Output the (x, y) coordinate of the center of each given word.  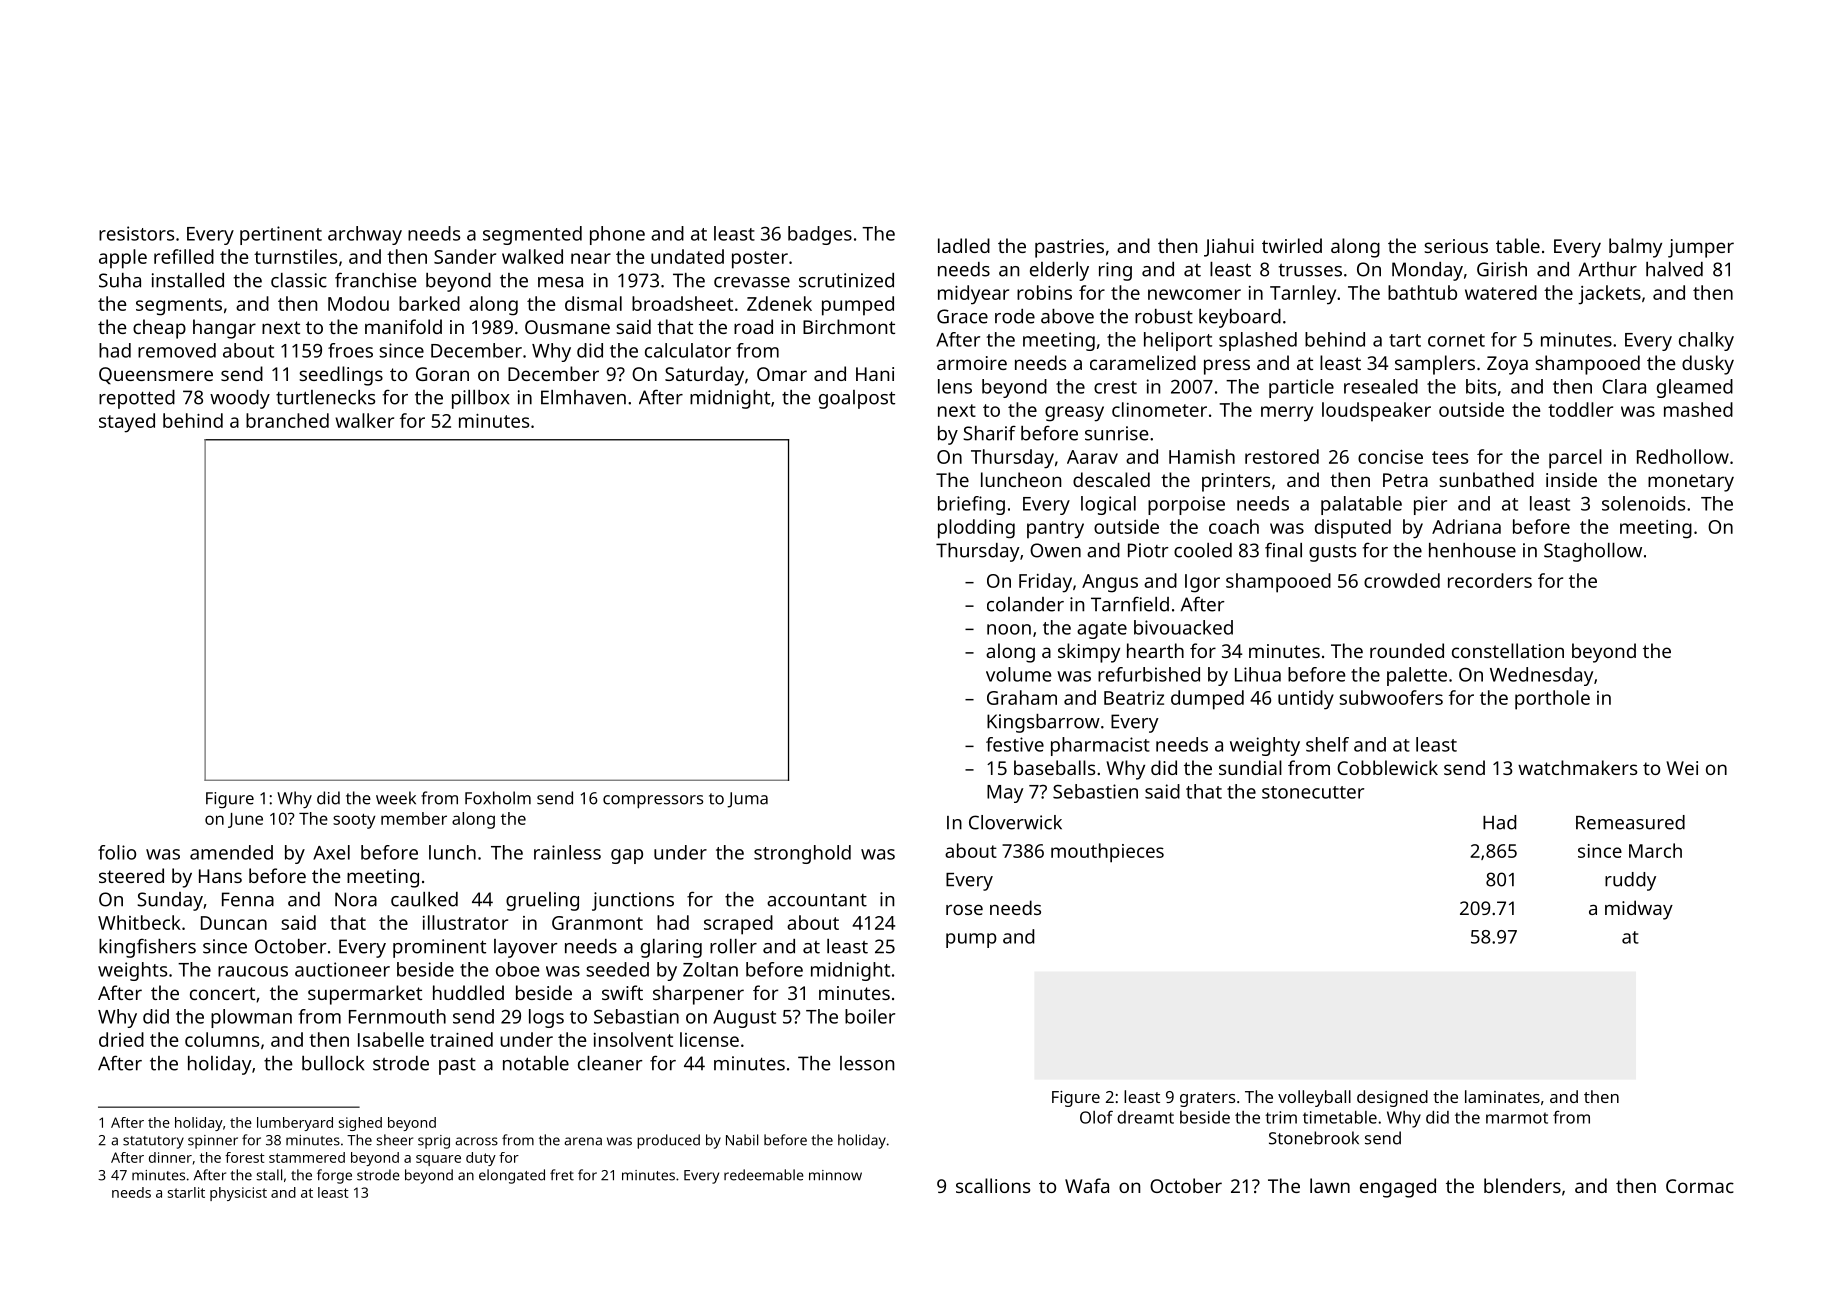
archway (365, 235)
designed (1392, 1098)
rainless (567, 852)
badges (820, 235)
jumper (1701, 248)
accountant (817, 900)
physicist (238, 1194)
